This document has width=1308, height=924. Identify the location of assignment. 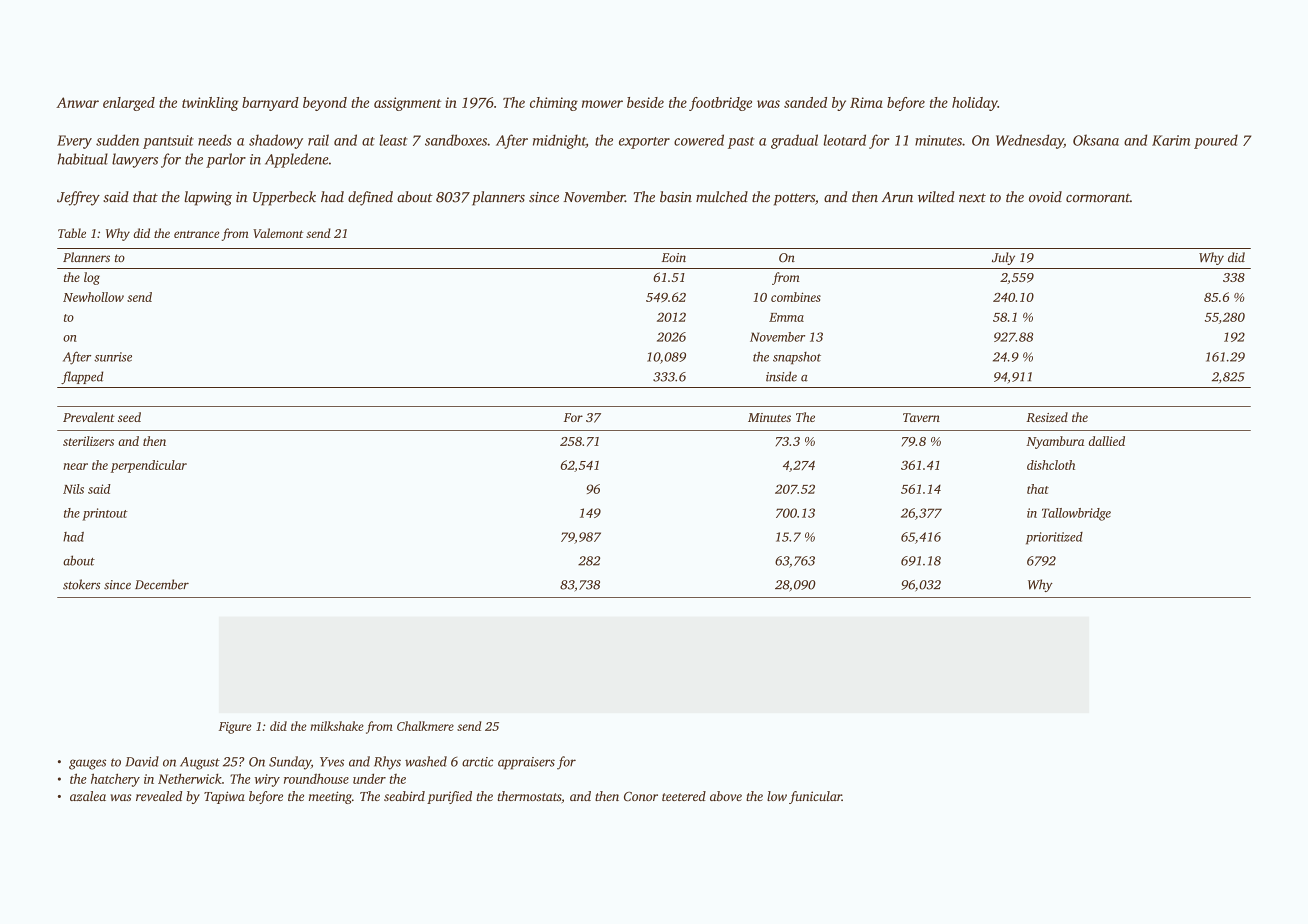
(407, 104).
